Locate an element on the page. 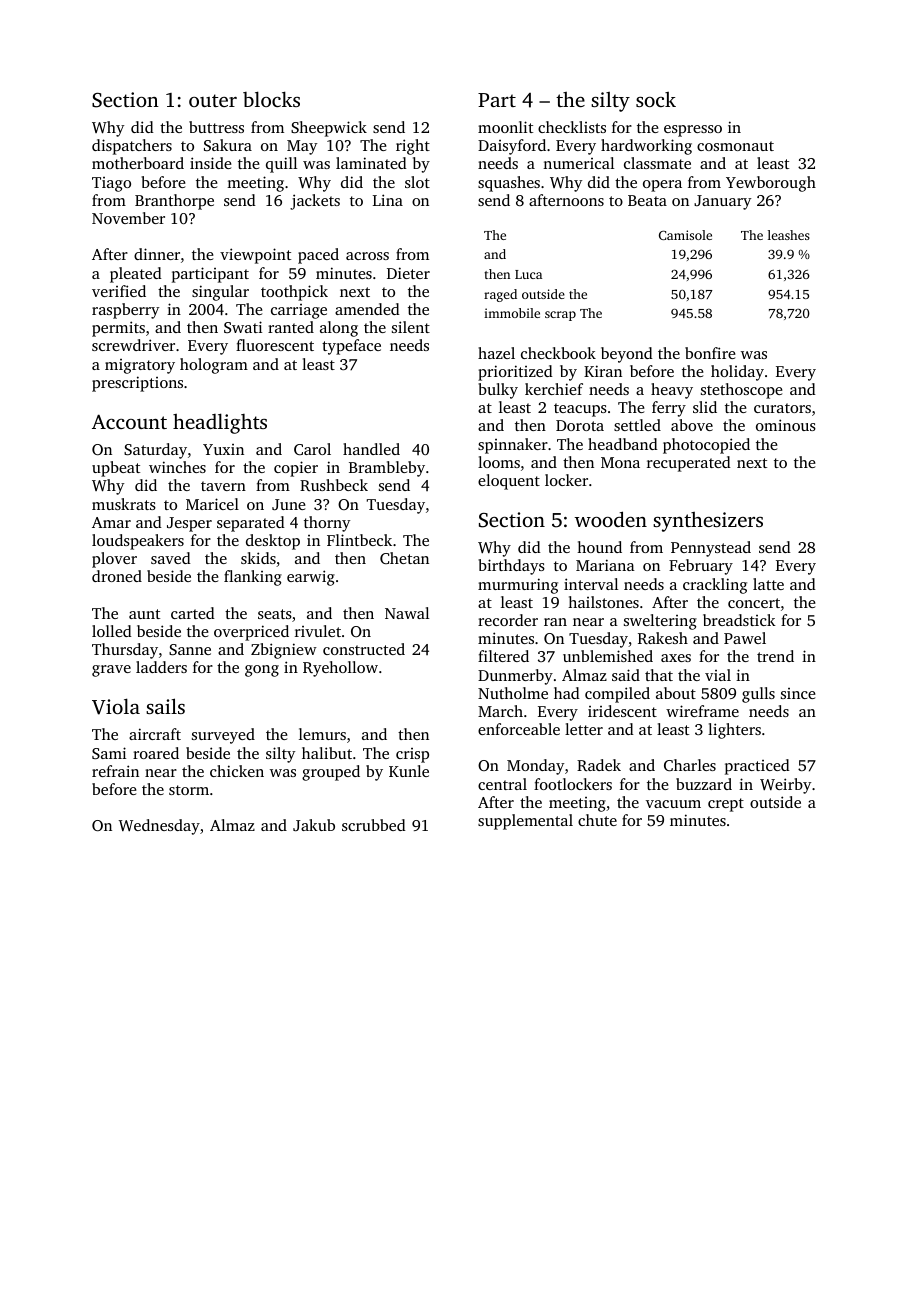 This document has width=908, height=1316. Camisole is located at coordinates (685, 235).
